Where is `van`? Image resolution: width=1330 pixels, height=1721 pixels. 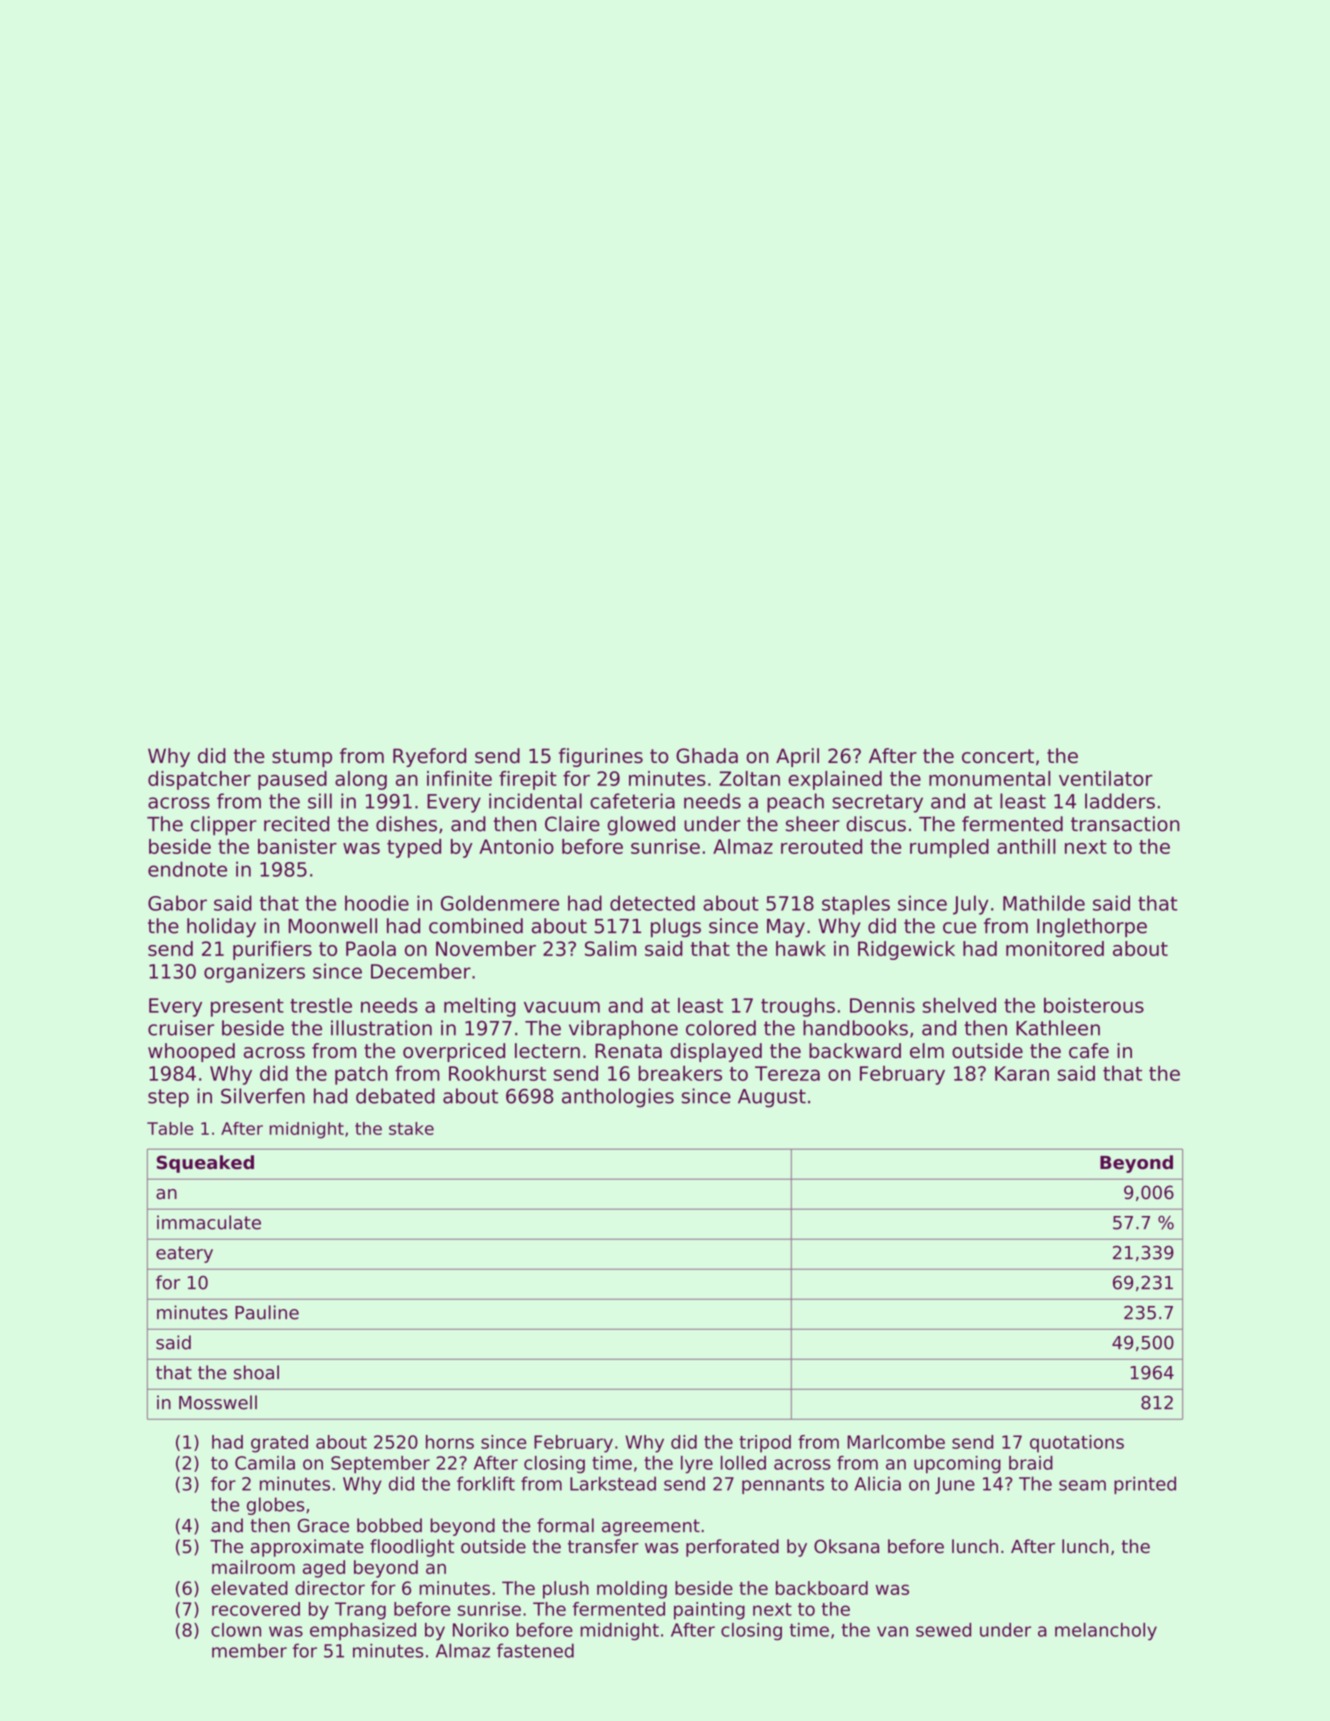 van is located at coordinates (892, 1631).
